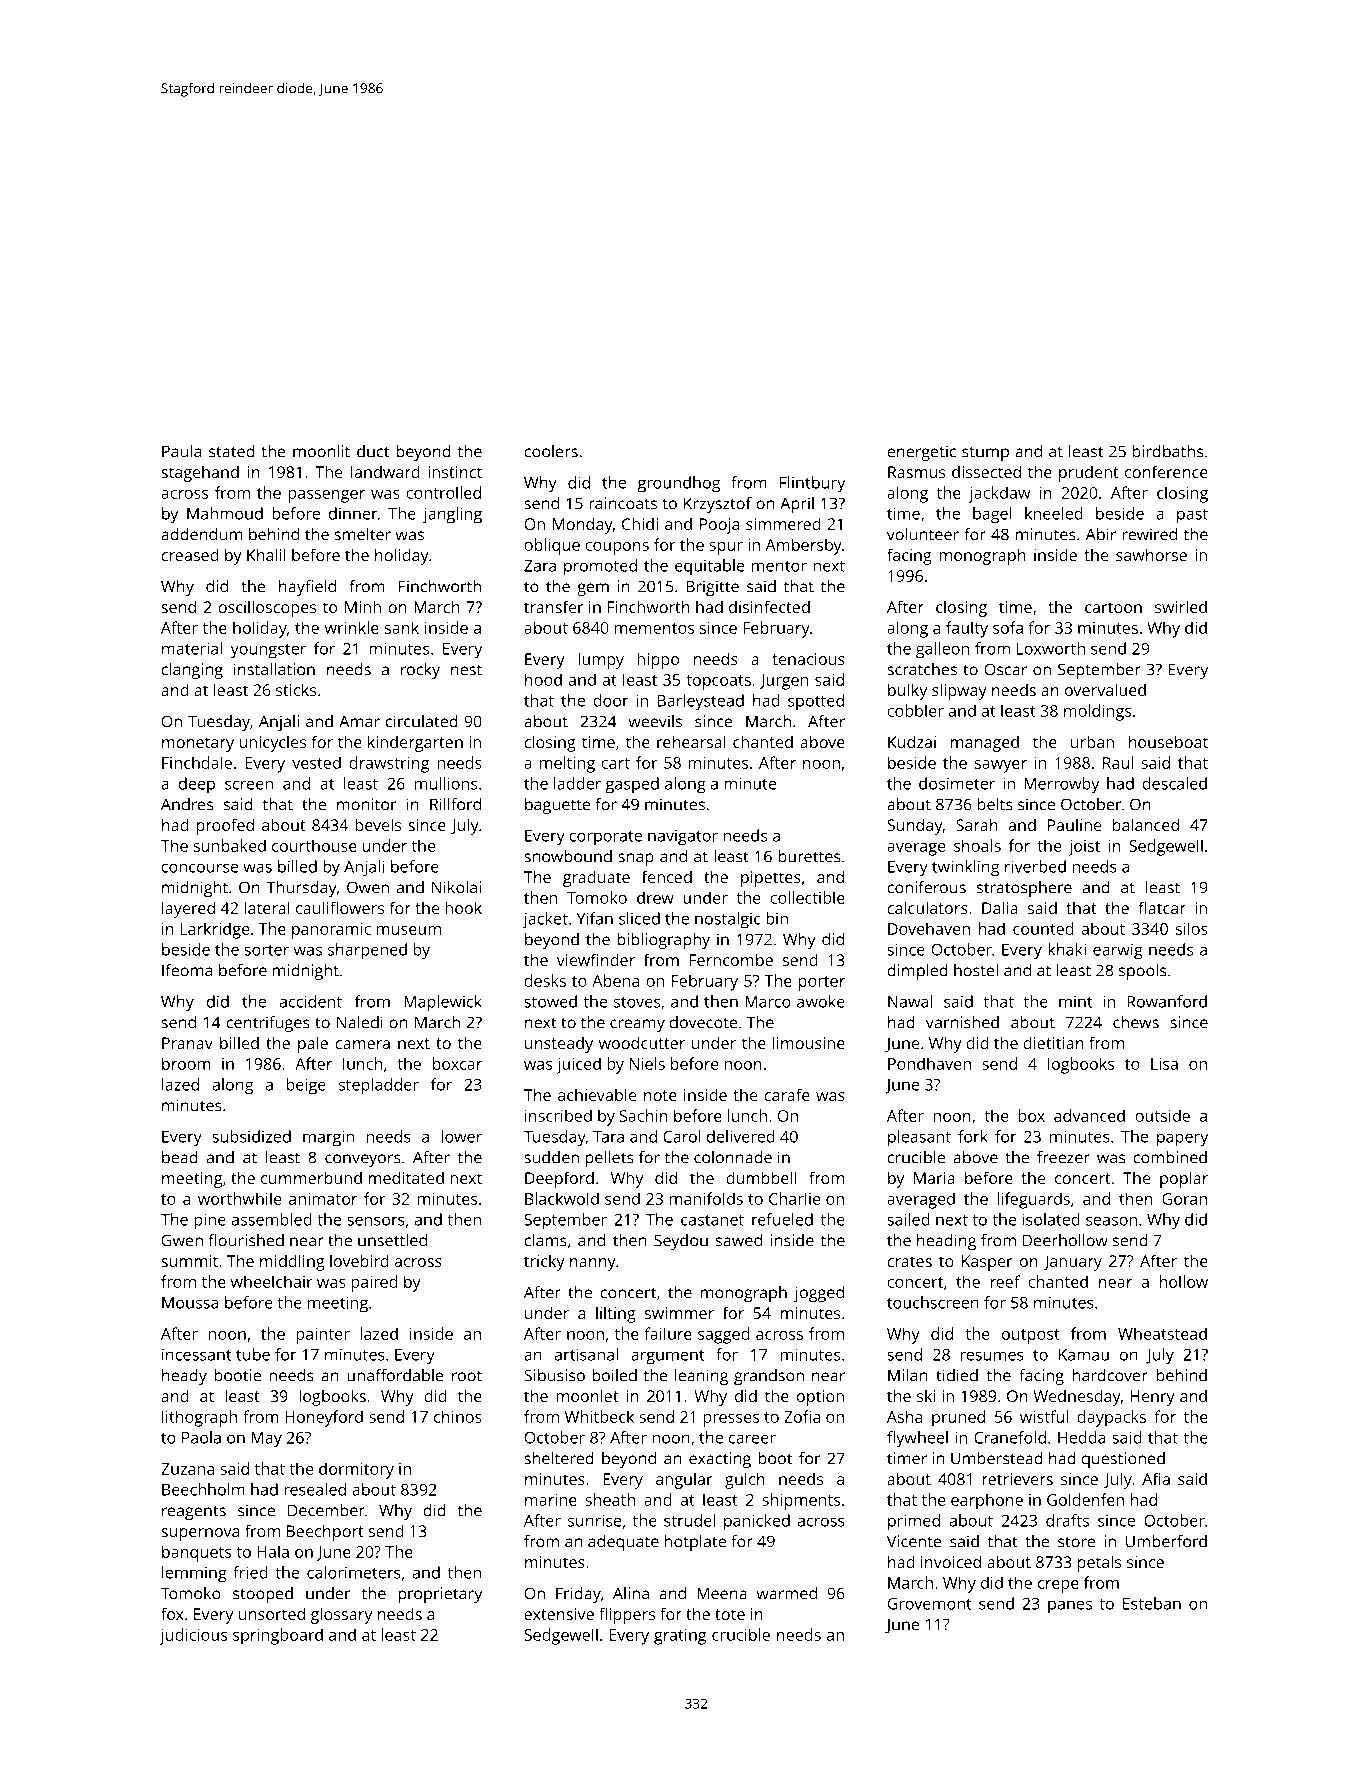  I want to click on judicious, so click(193, 1636).
